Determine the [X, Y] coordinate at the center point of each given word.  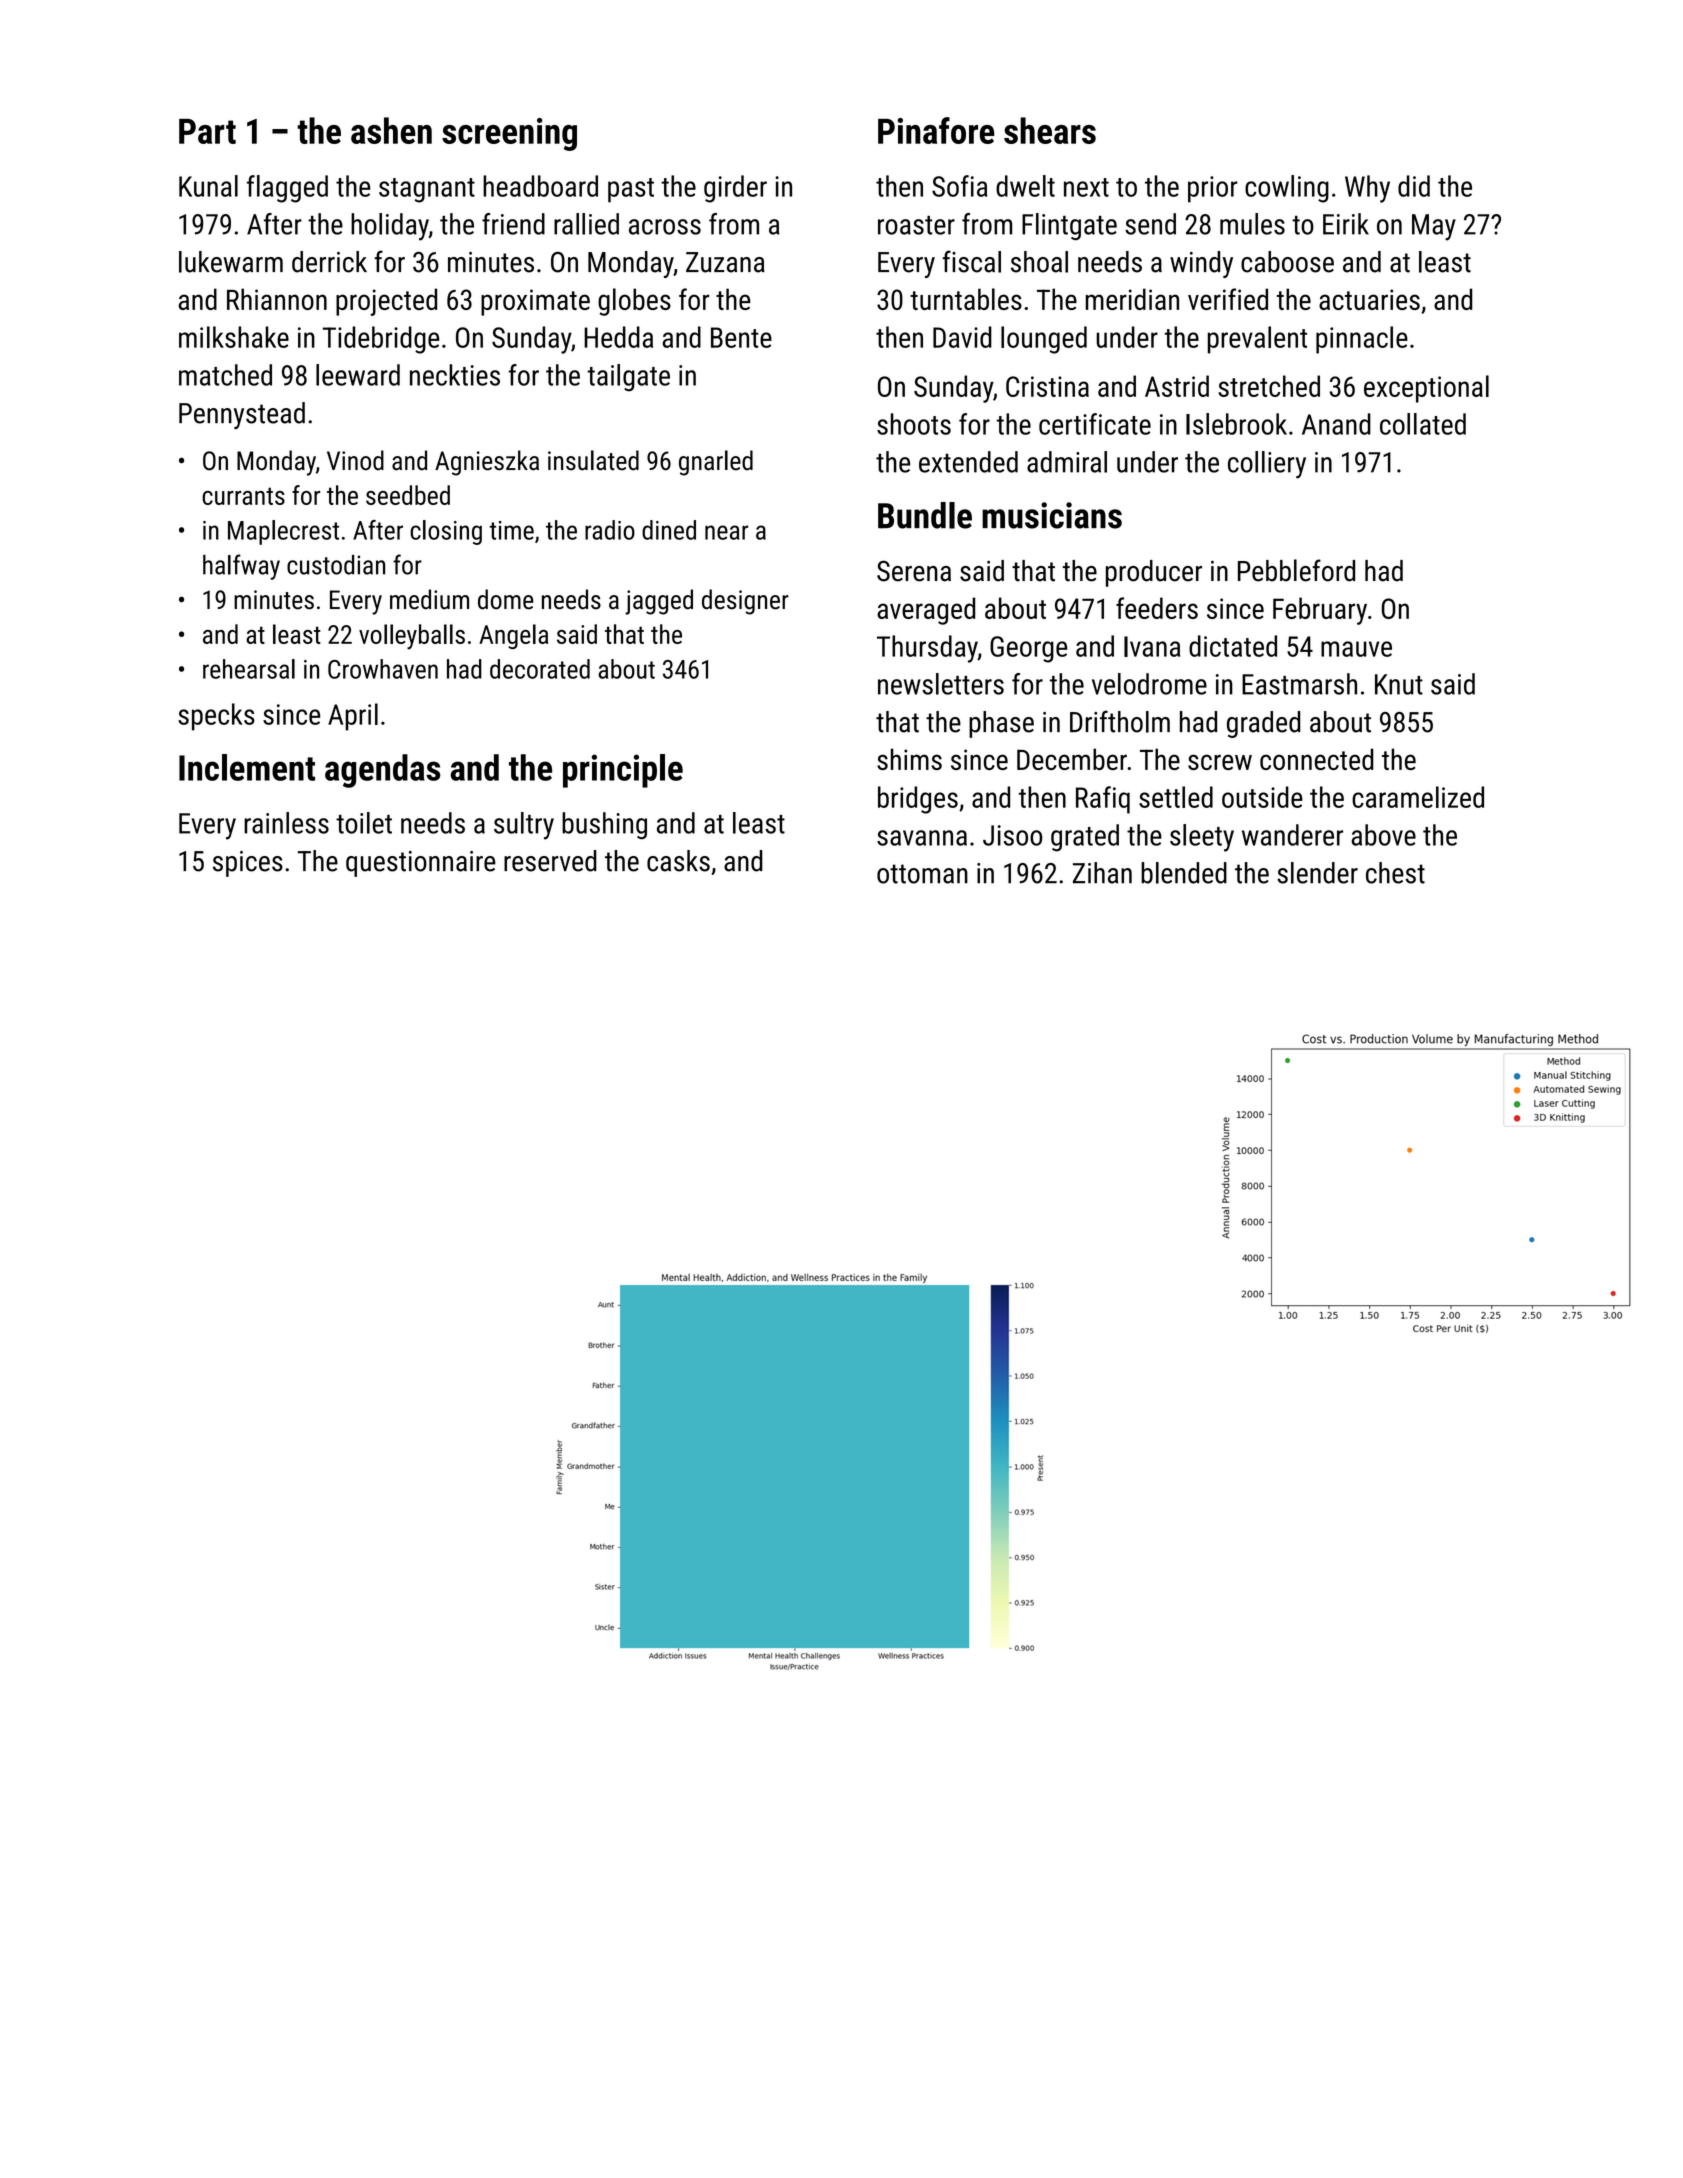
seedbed [408, 495]
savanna [922, 838]
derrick [329, 262]
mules [1252, 224]
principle [623, 771]
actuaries [1369, 299]
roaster [916, 225]
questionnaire [421, 864]
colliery [1267, 465]
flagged [287, 189]
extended [968, 462]
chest [1395, 873]
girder [735, 189]
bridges [918, 800]
